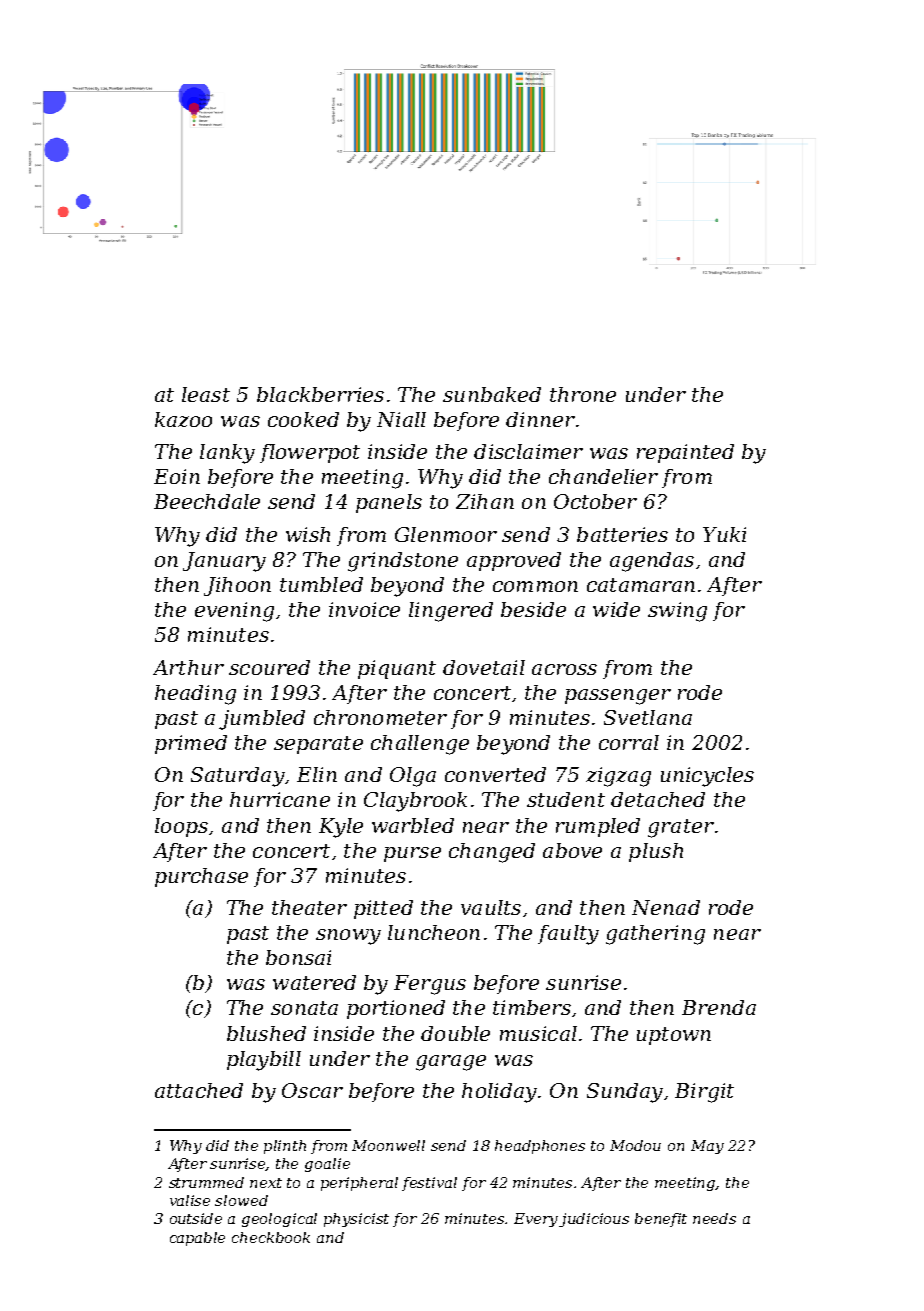 This image has width=924, height=1311. Describe the element at coordinates (492, 394) in the image. I see `sunbaked` at that location.
